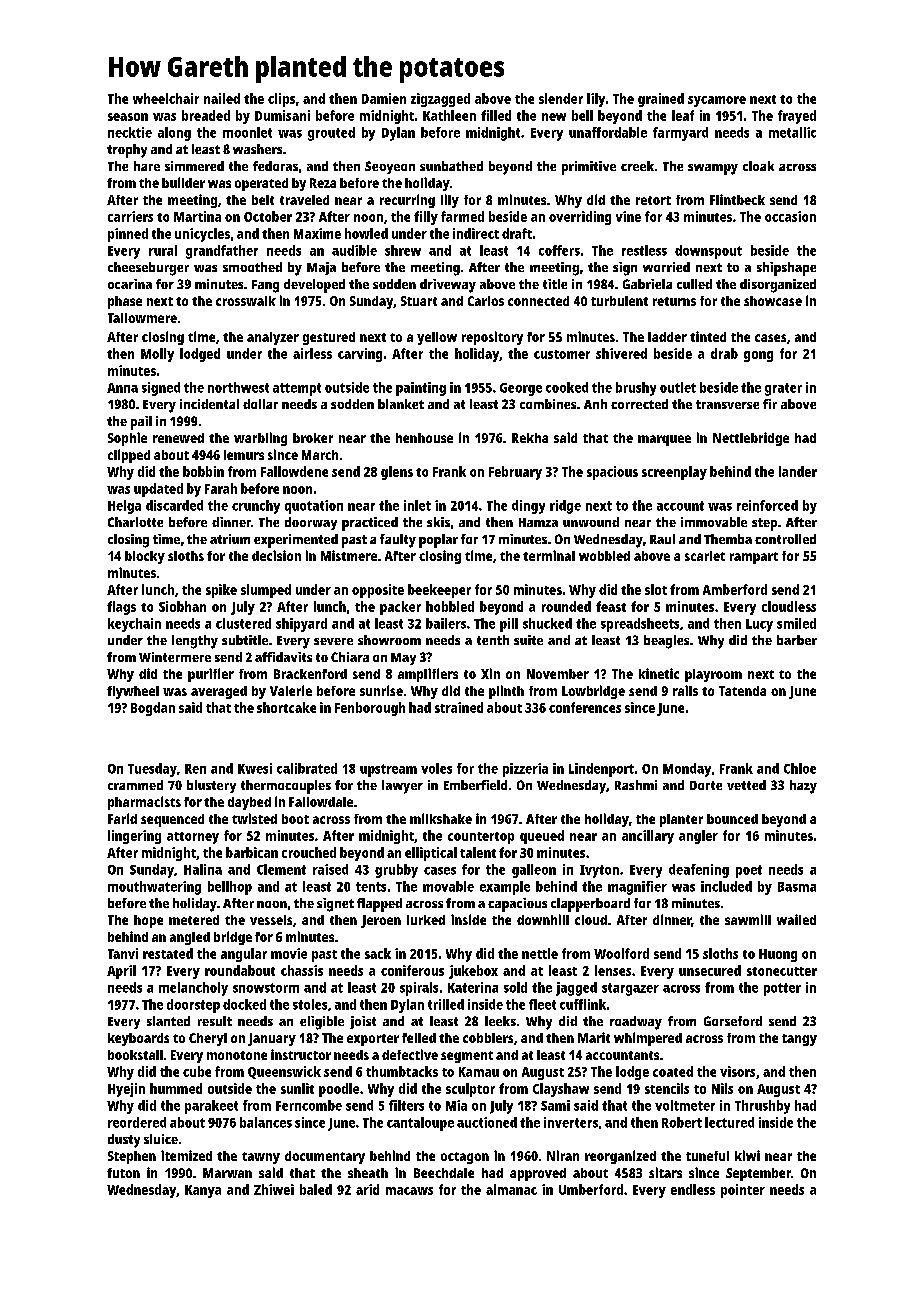 The height and width of the document is (1308, 924). Describe the element at coordinates (128, 117) in the document. I see `season` at that location.
